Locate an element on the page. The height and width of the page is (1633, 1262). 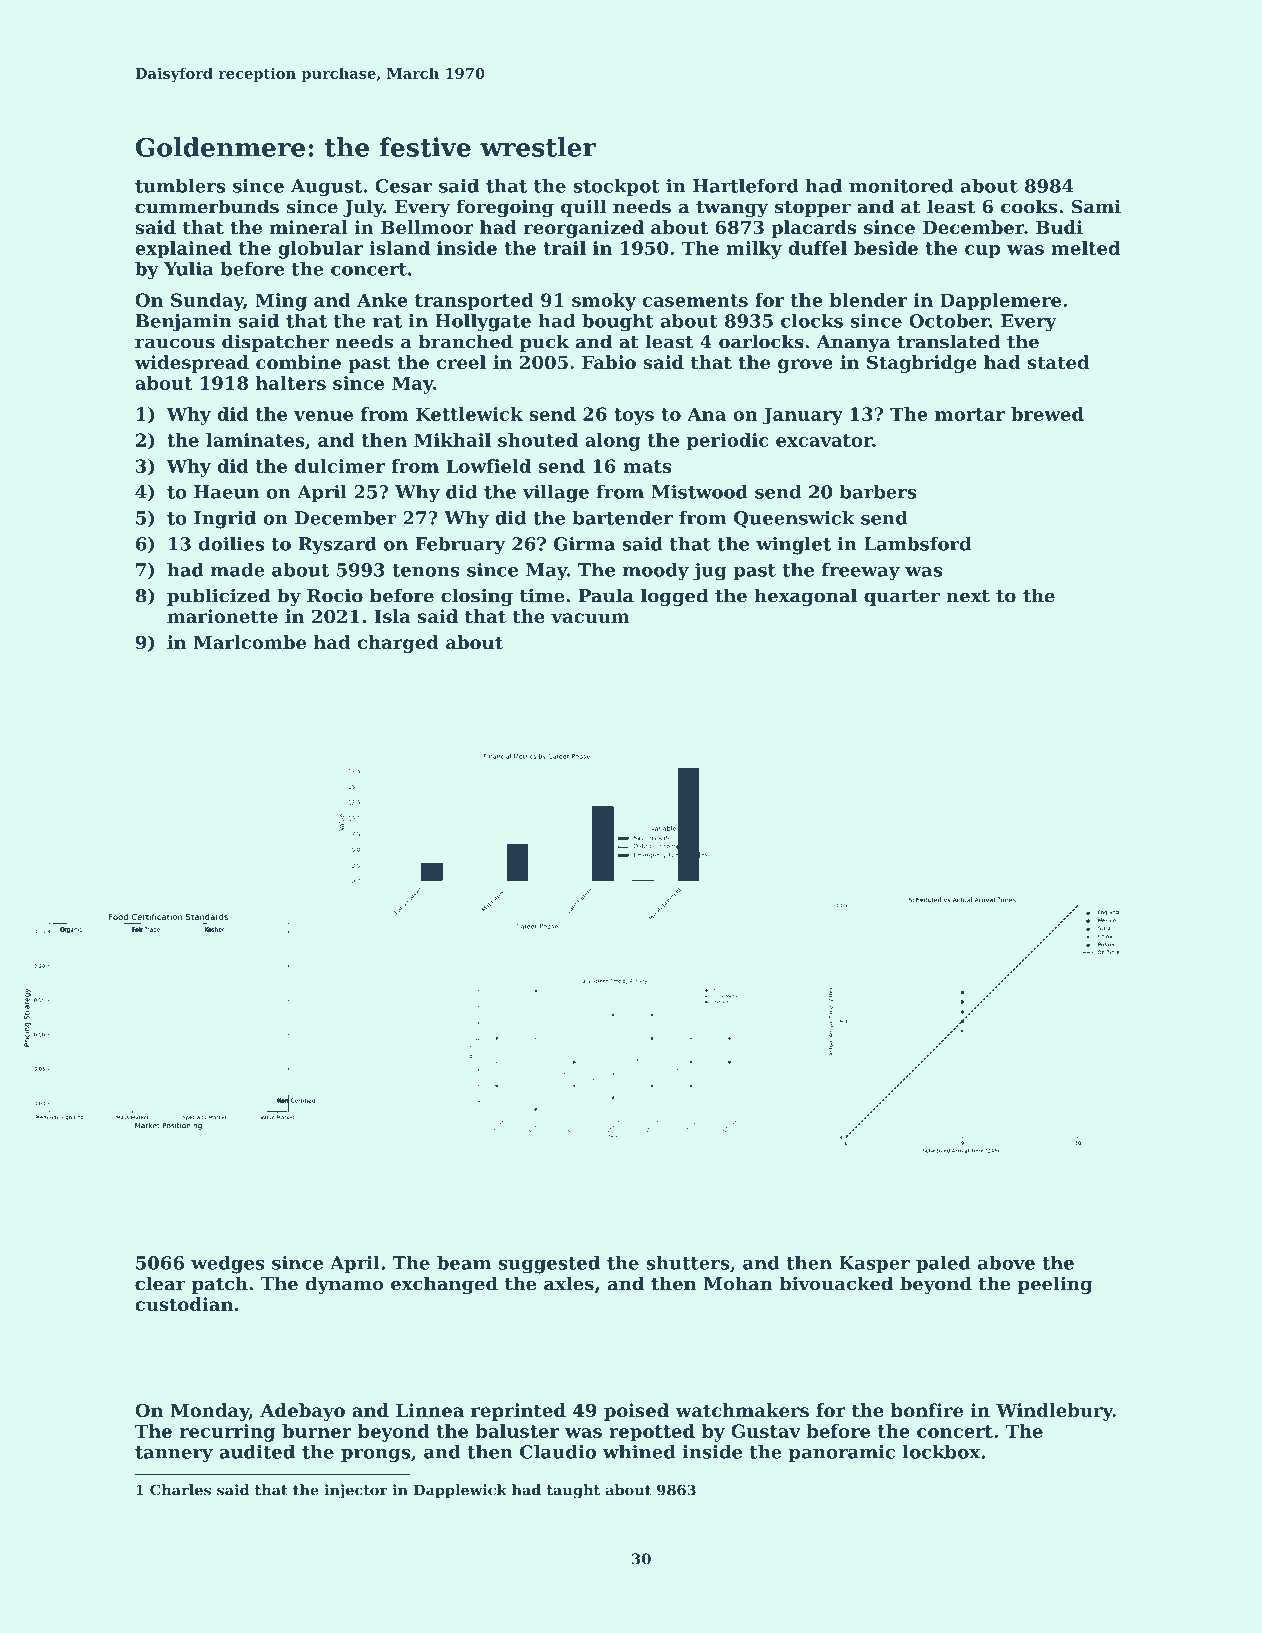
custodian is located at coordinates (184, 1304).
